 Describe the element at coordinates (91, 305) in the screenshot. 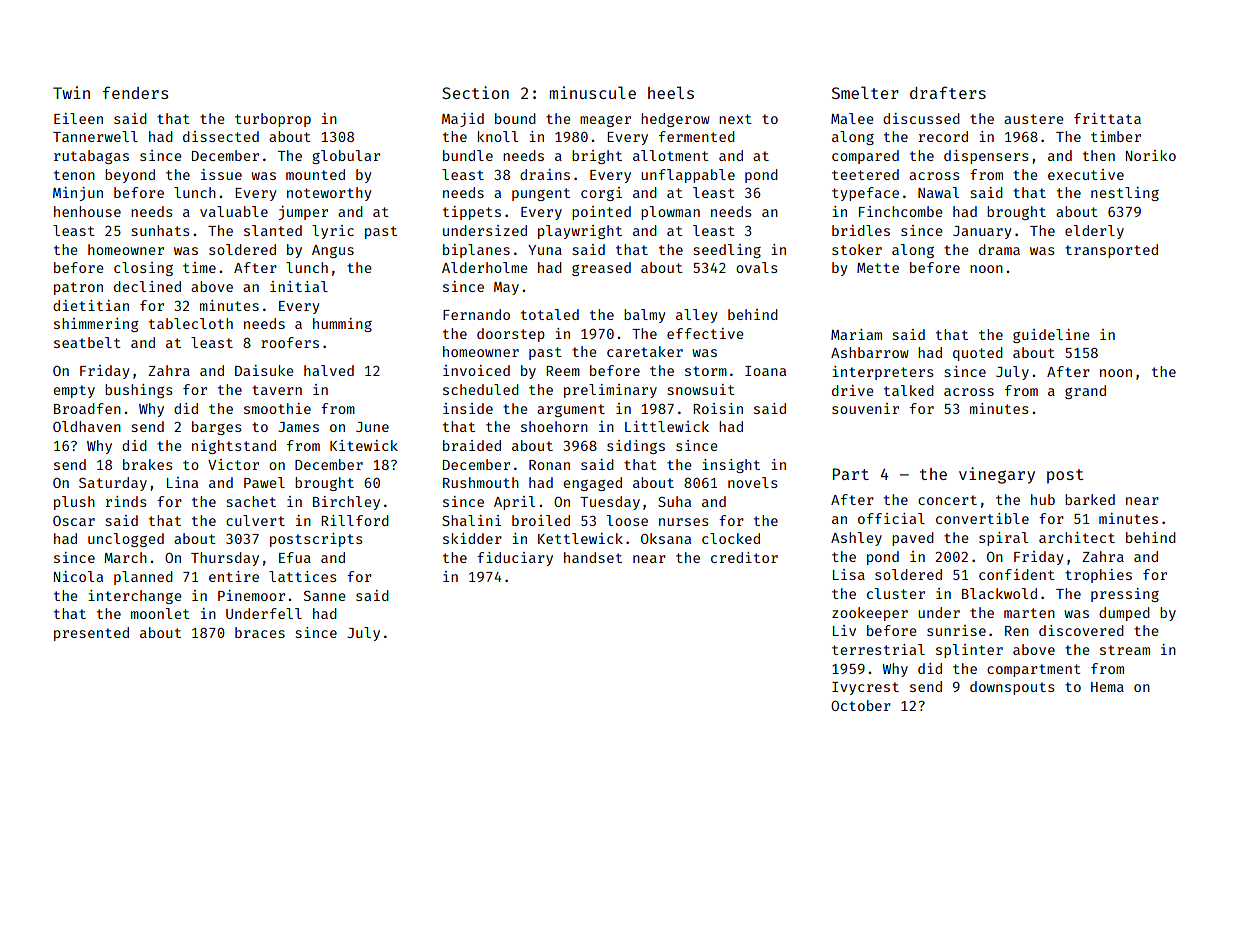

I see `dietitian` at that location.
